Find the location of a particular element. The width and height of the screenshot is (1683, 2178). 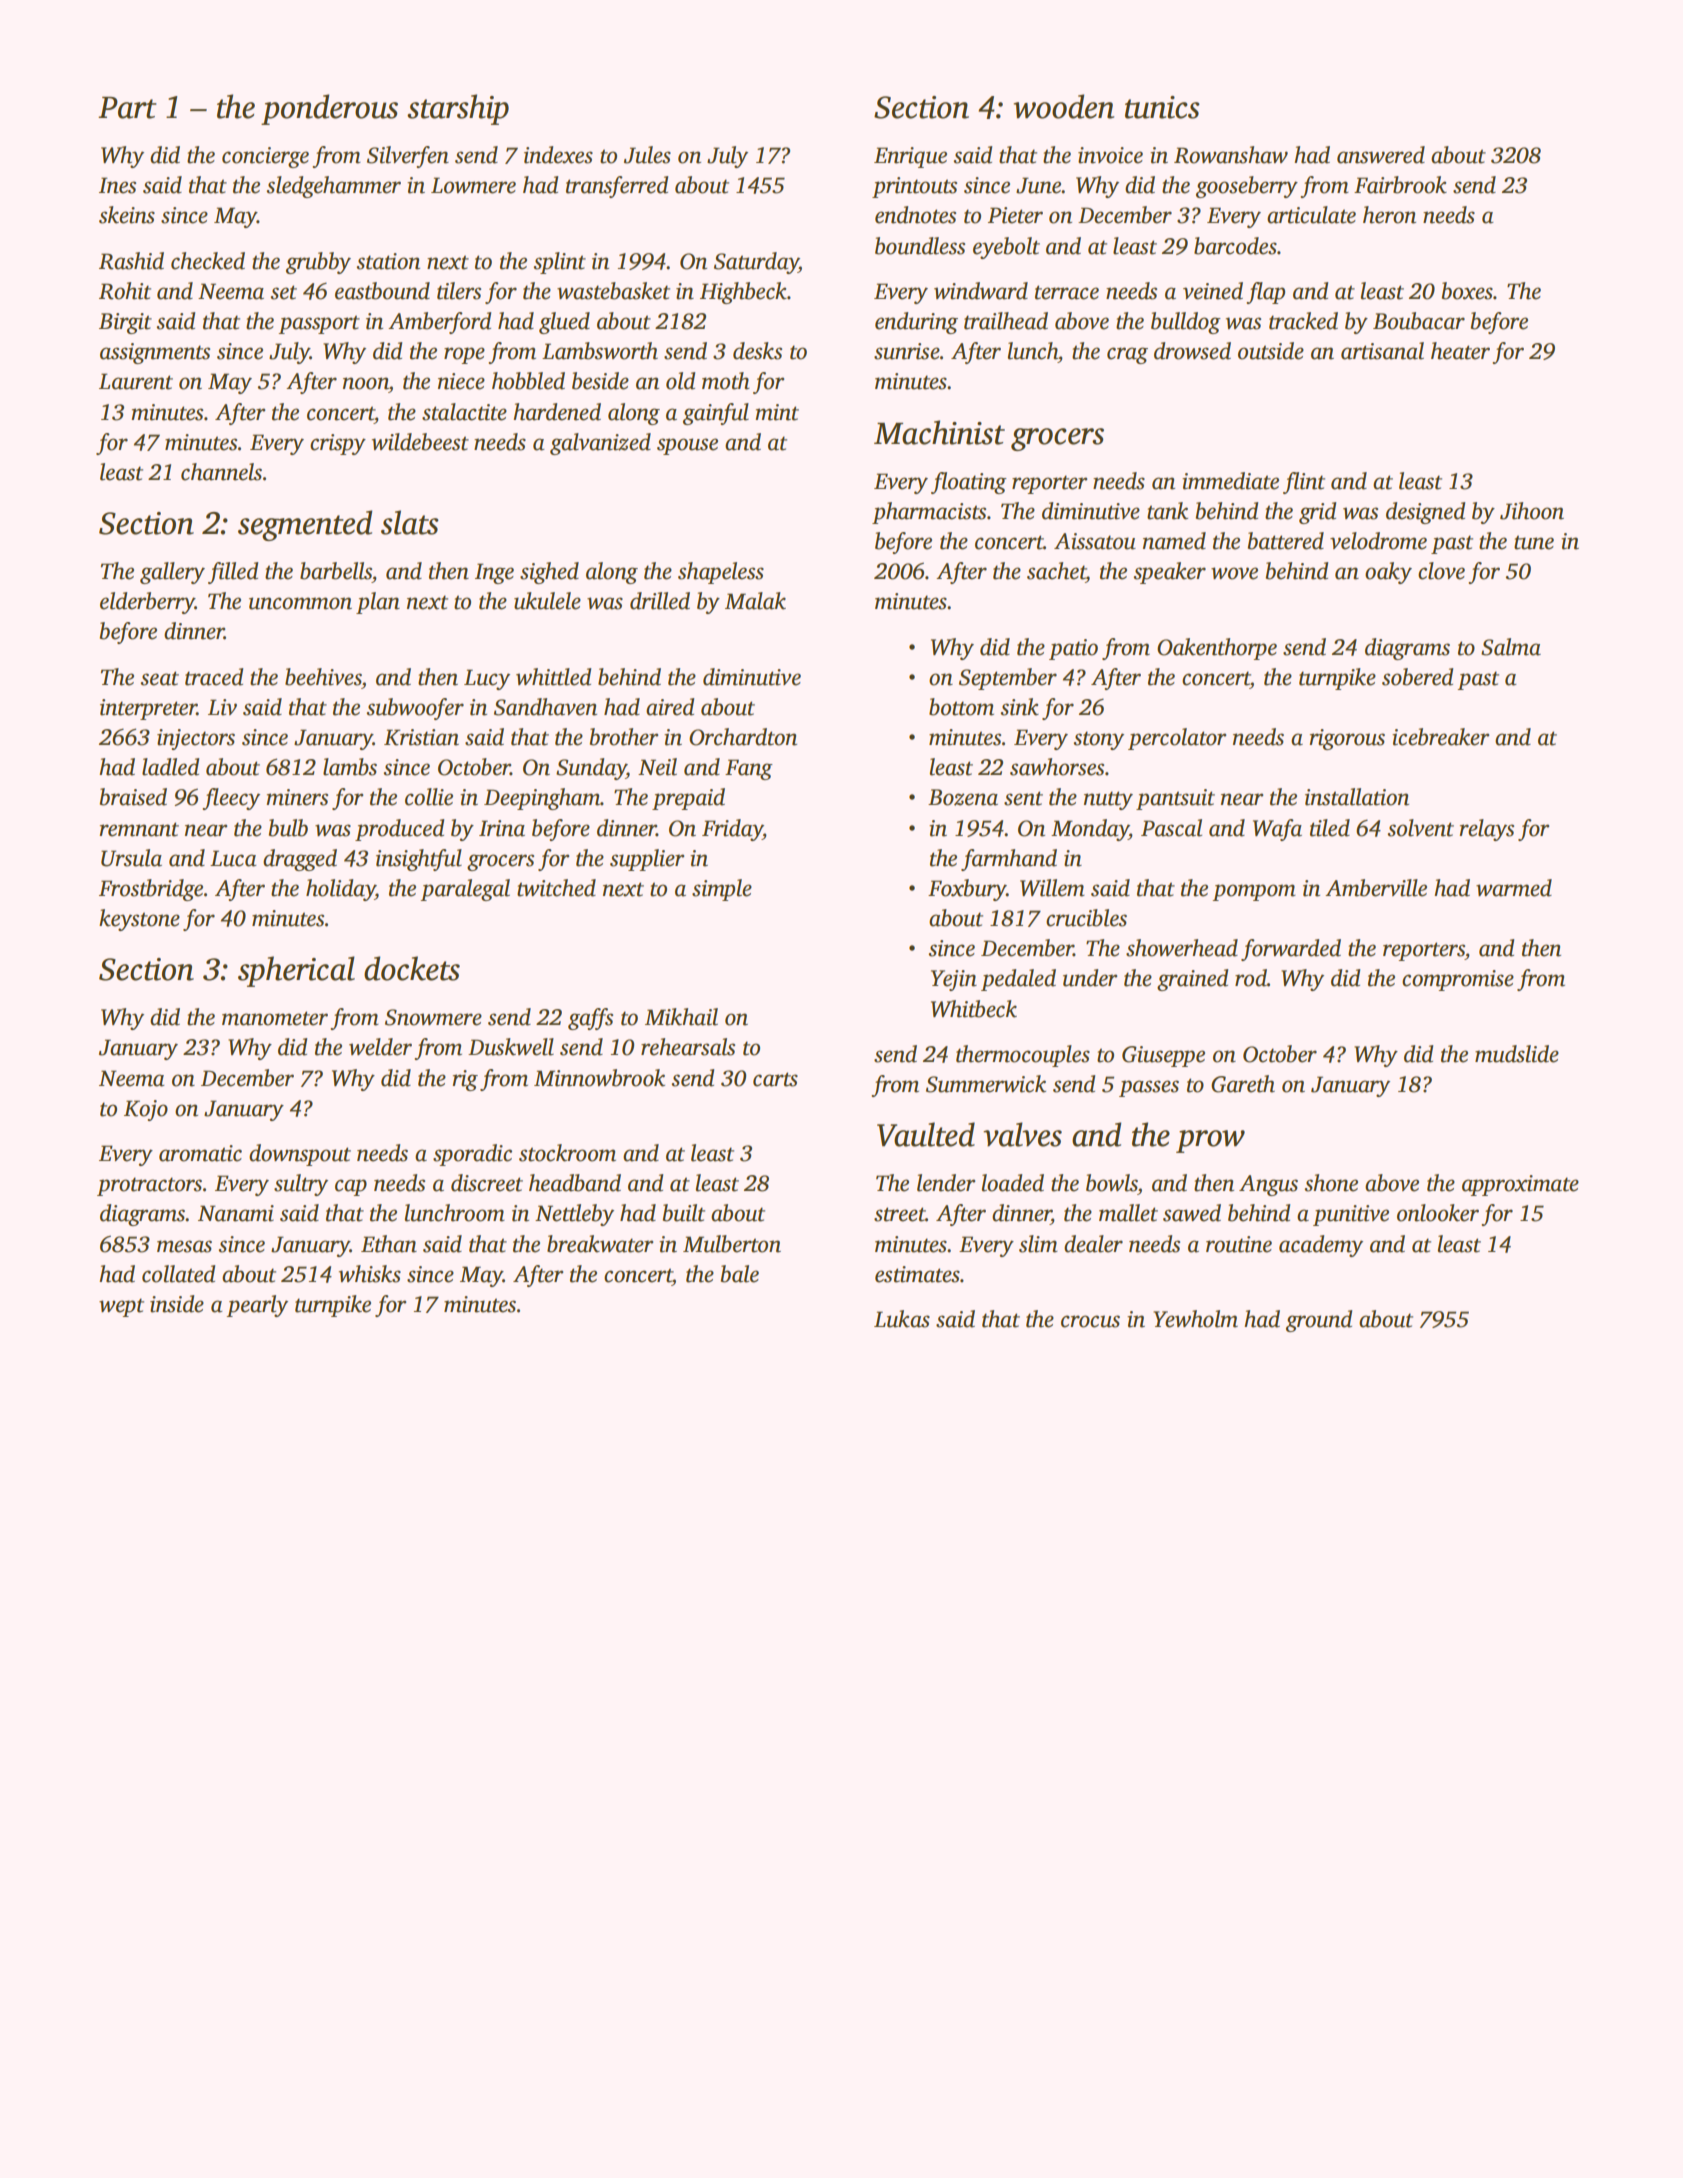

station is located at coordinates (388, 261).
